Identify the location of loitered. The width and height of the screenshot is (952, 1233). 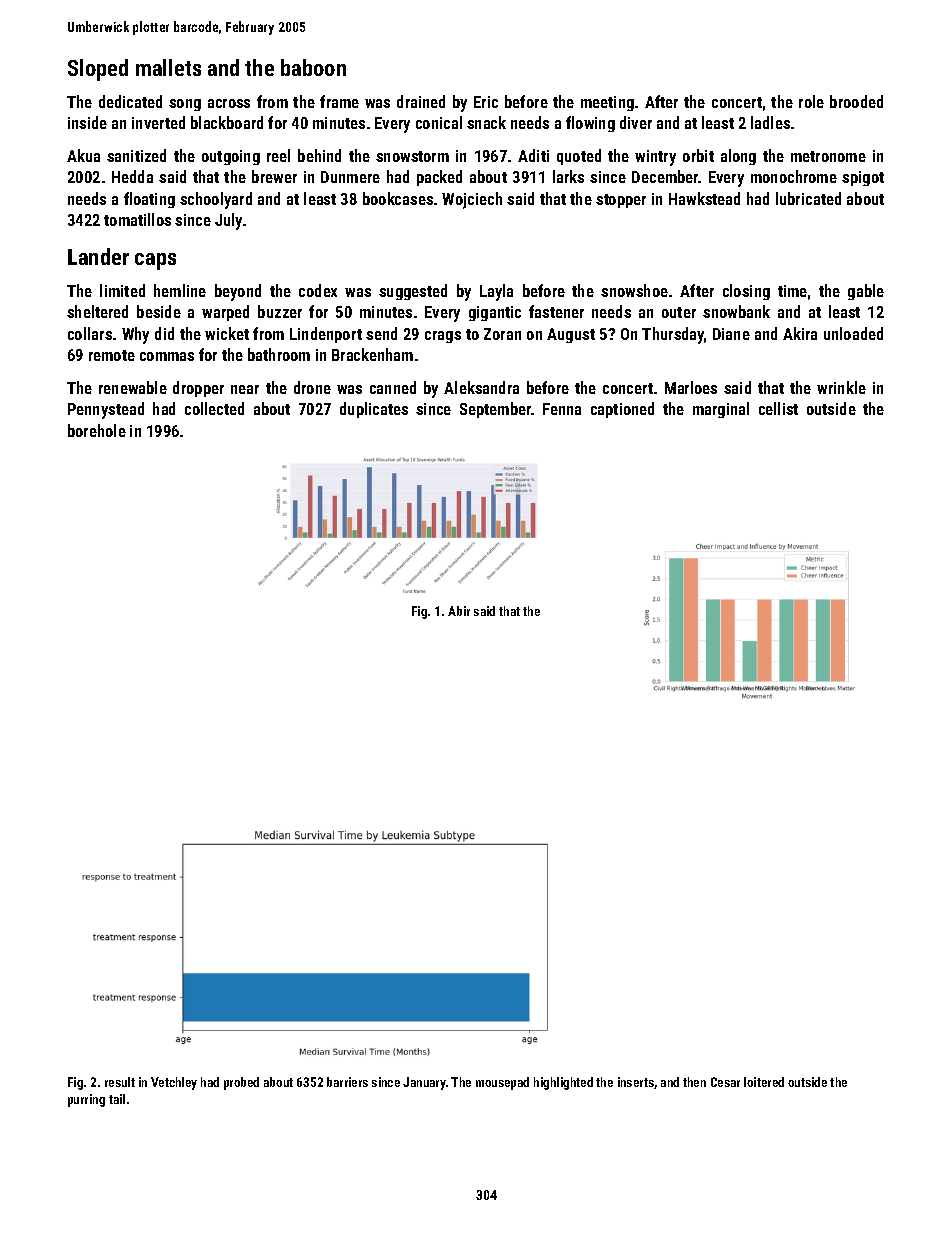
(764, 1082).
